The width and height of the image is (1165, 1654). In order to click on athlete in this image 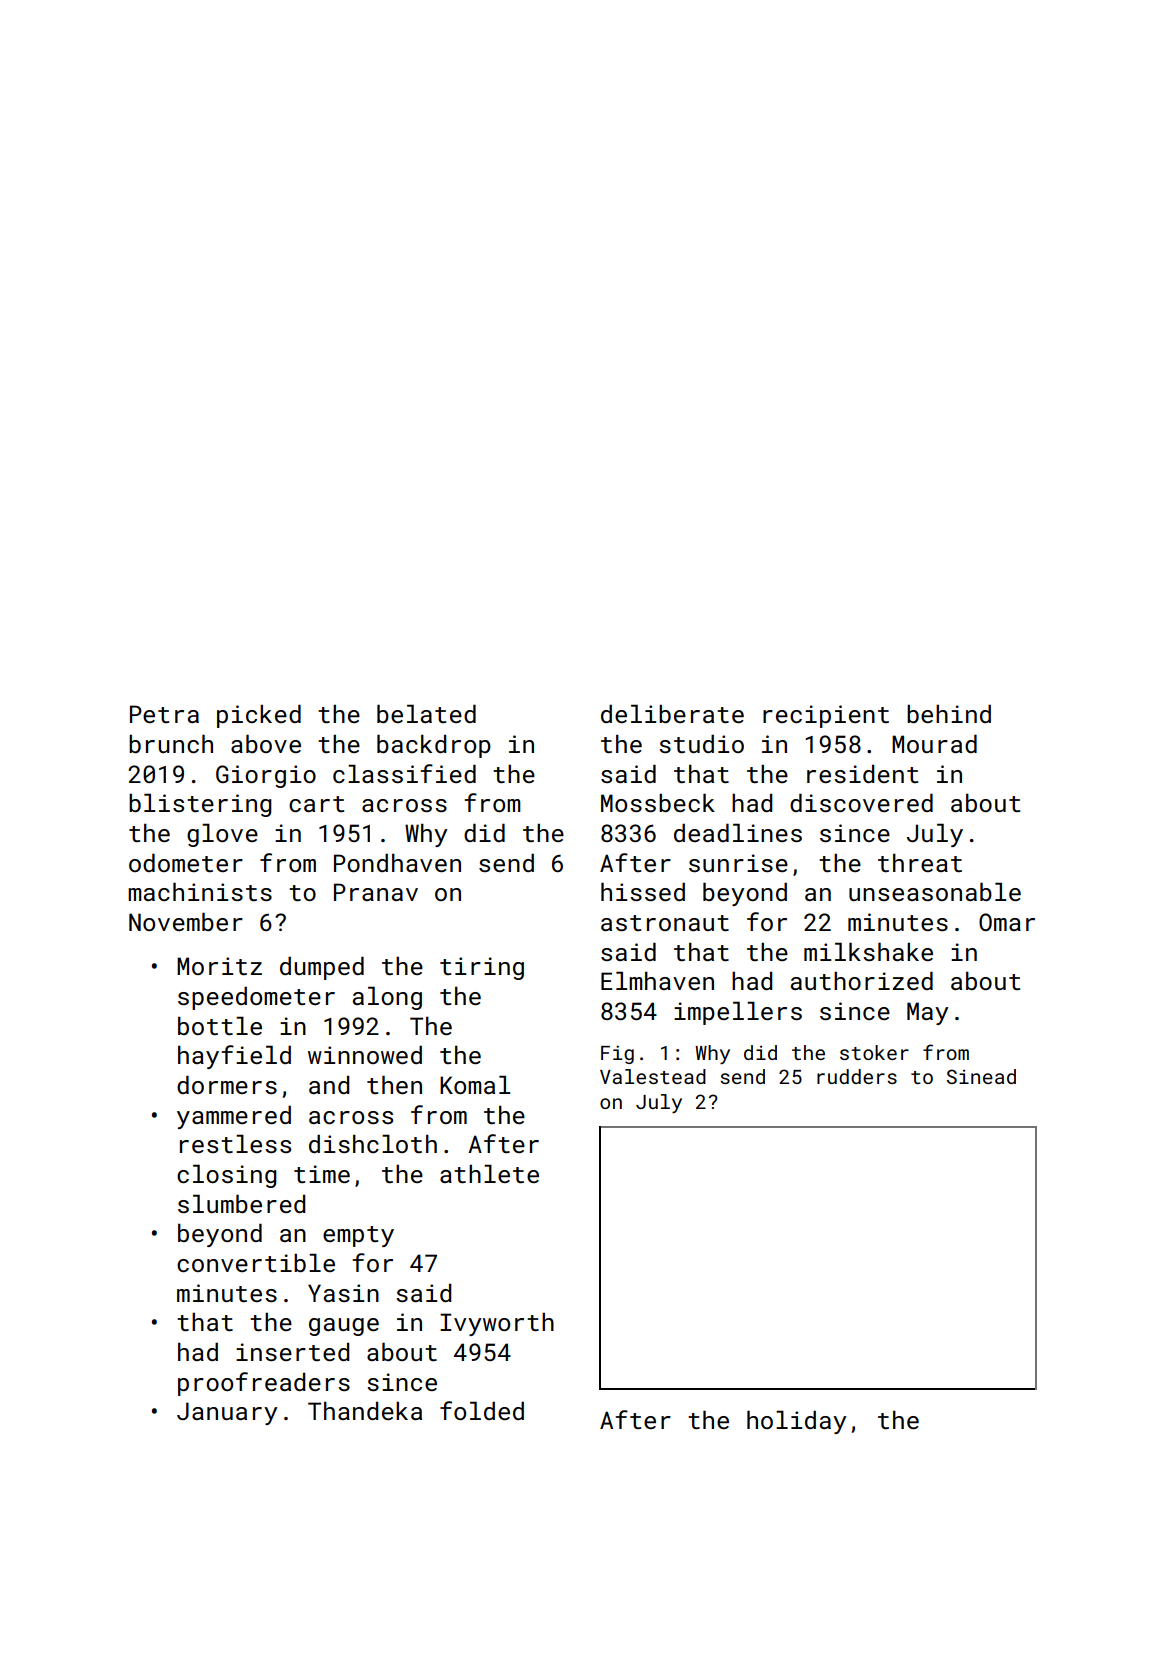, I will do `click(489, 1173)`.
